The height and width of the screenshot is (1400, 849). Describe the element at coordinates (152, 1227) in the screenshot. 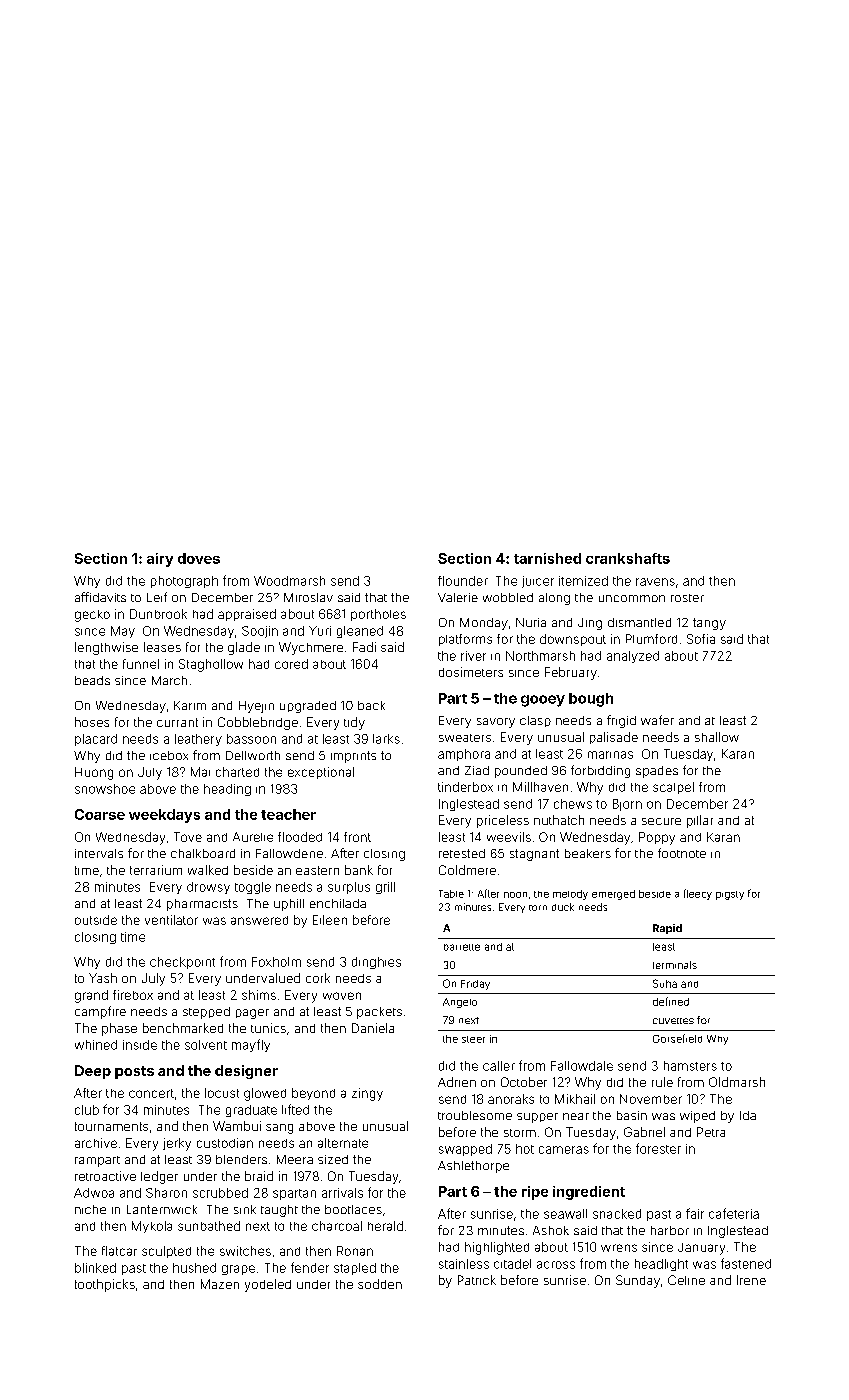

I see `Mykola` at that location.
